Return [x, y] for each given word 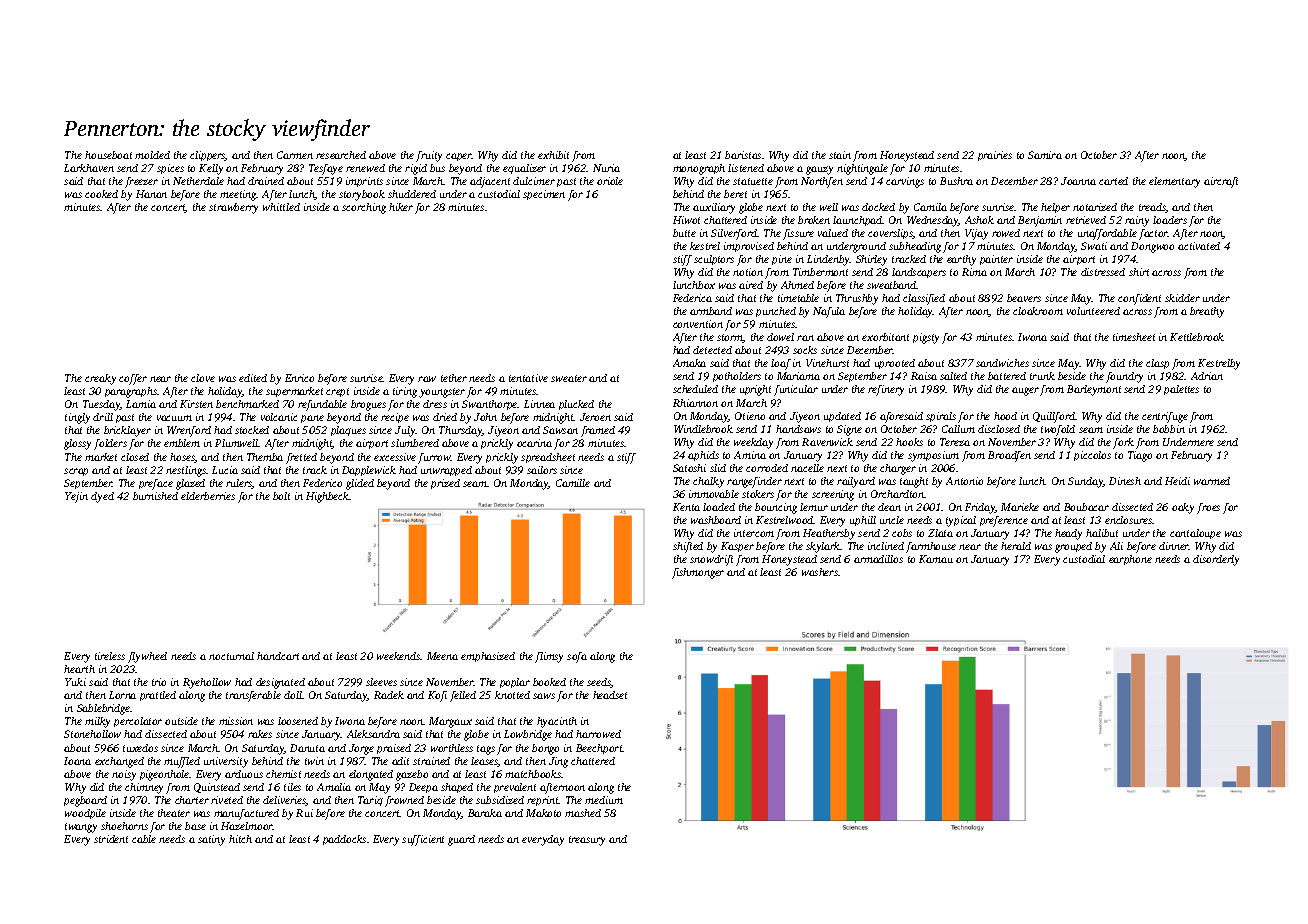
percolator [138, 722]
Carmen [295, 155]
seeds [599, 683]
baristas [743, 155]
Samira [1045, 155]
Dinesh [1125, 481]
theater [174, 813]
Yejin [76, 497]
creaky [100, 379]
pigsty [926, 338]
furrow [434, 458]
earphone [1130, 560]
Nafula [829, 312]
